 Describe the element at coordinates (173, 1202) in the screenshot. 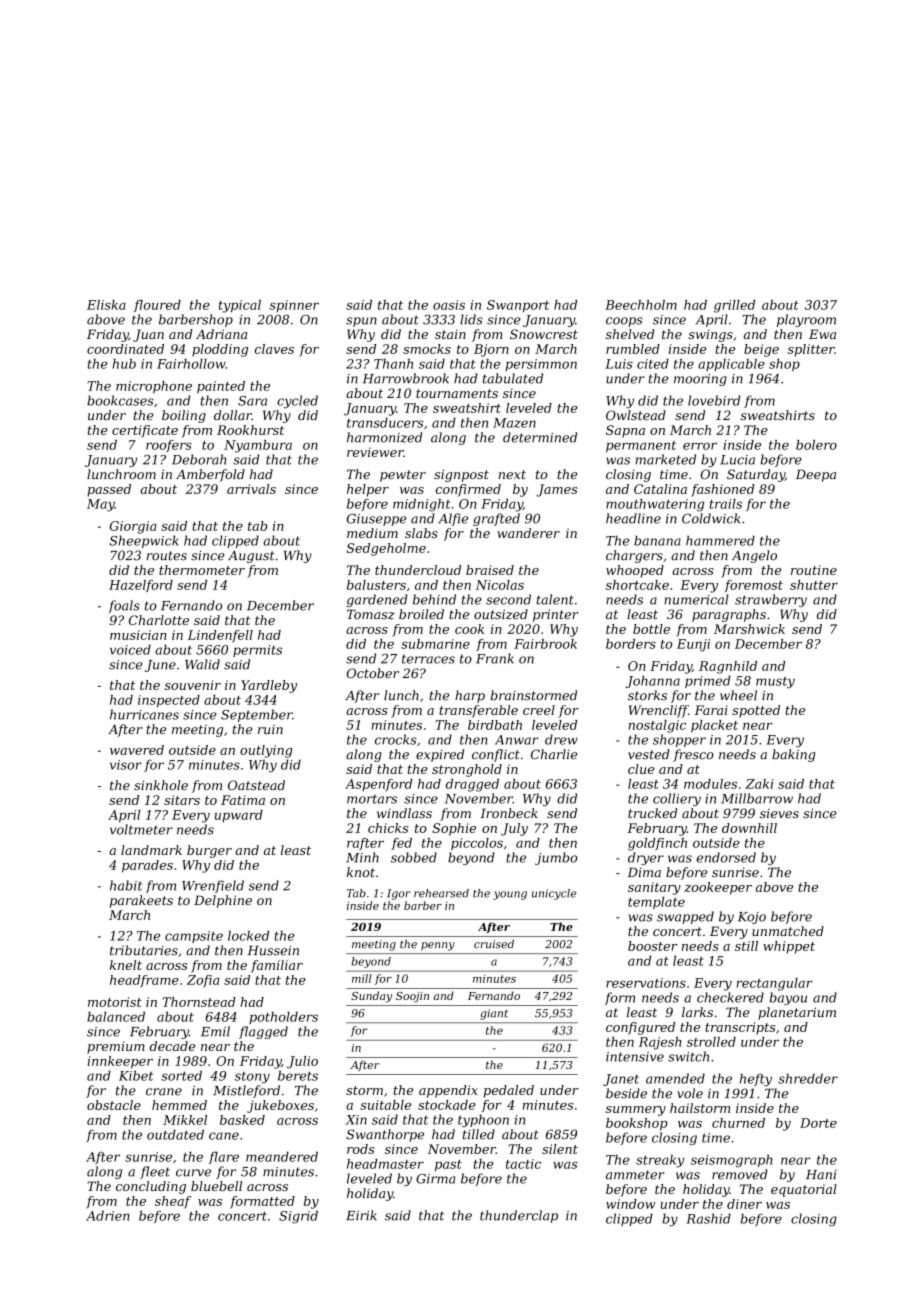

I see `sheaf` at that location.
